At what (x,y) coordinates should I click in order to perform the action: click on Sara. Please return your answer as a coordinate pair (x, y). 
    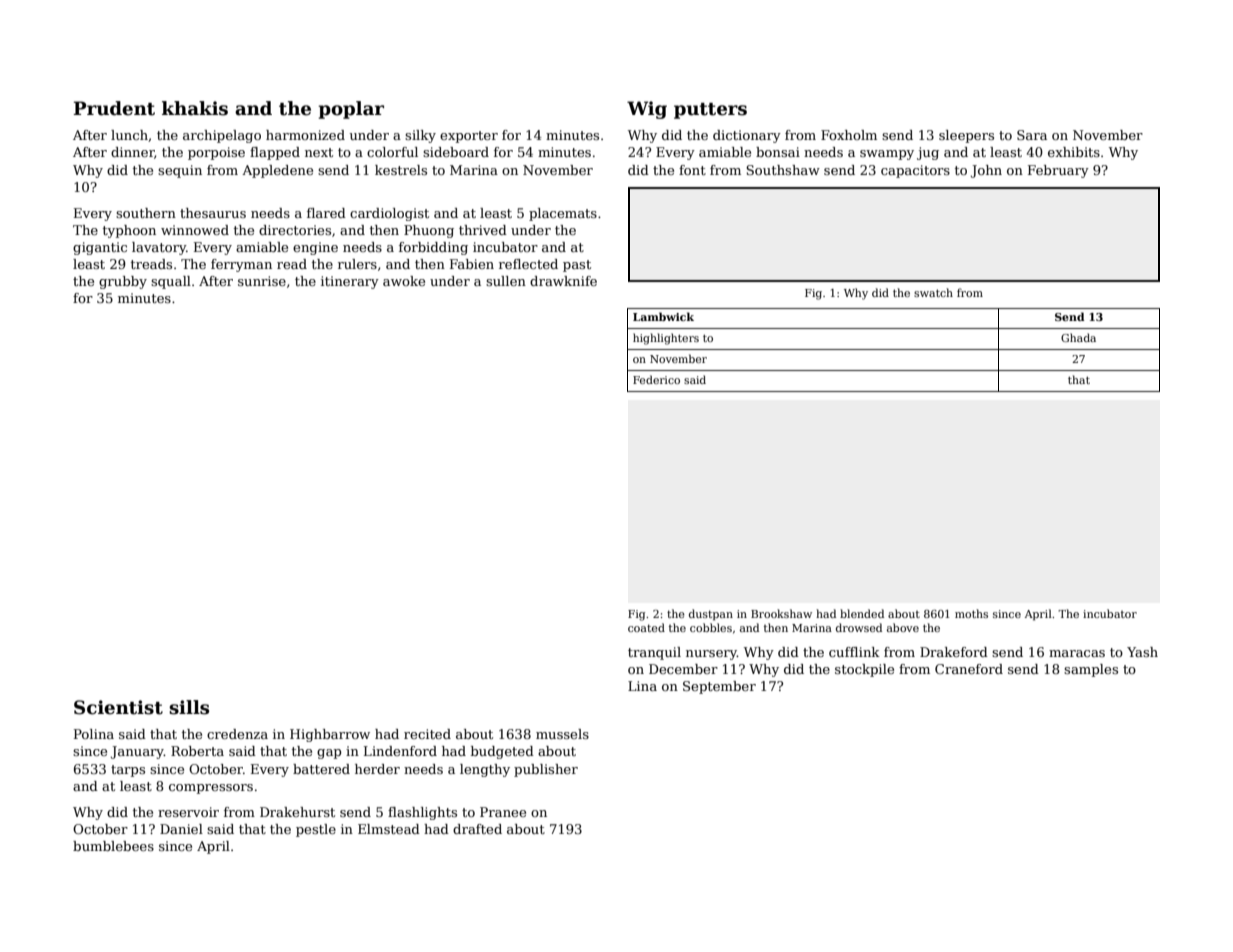
    Looking at the image, I should click on (1032, 135).
